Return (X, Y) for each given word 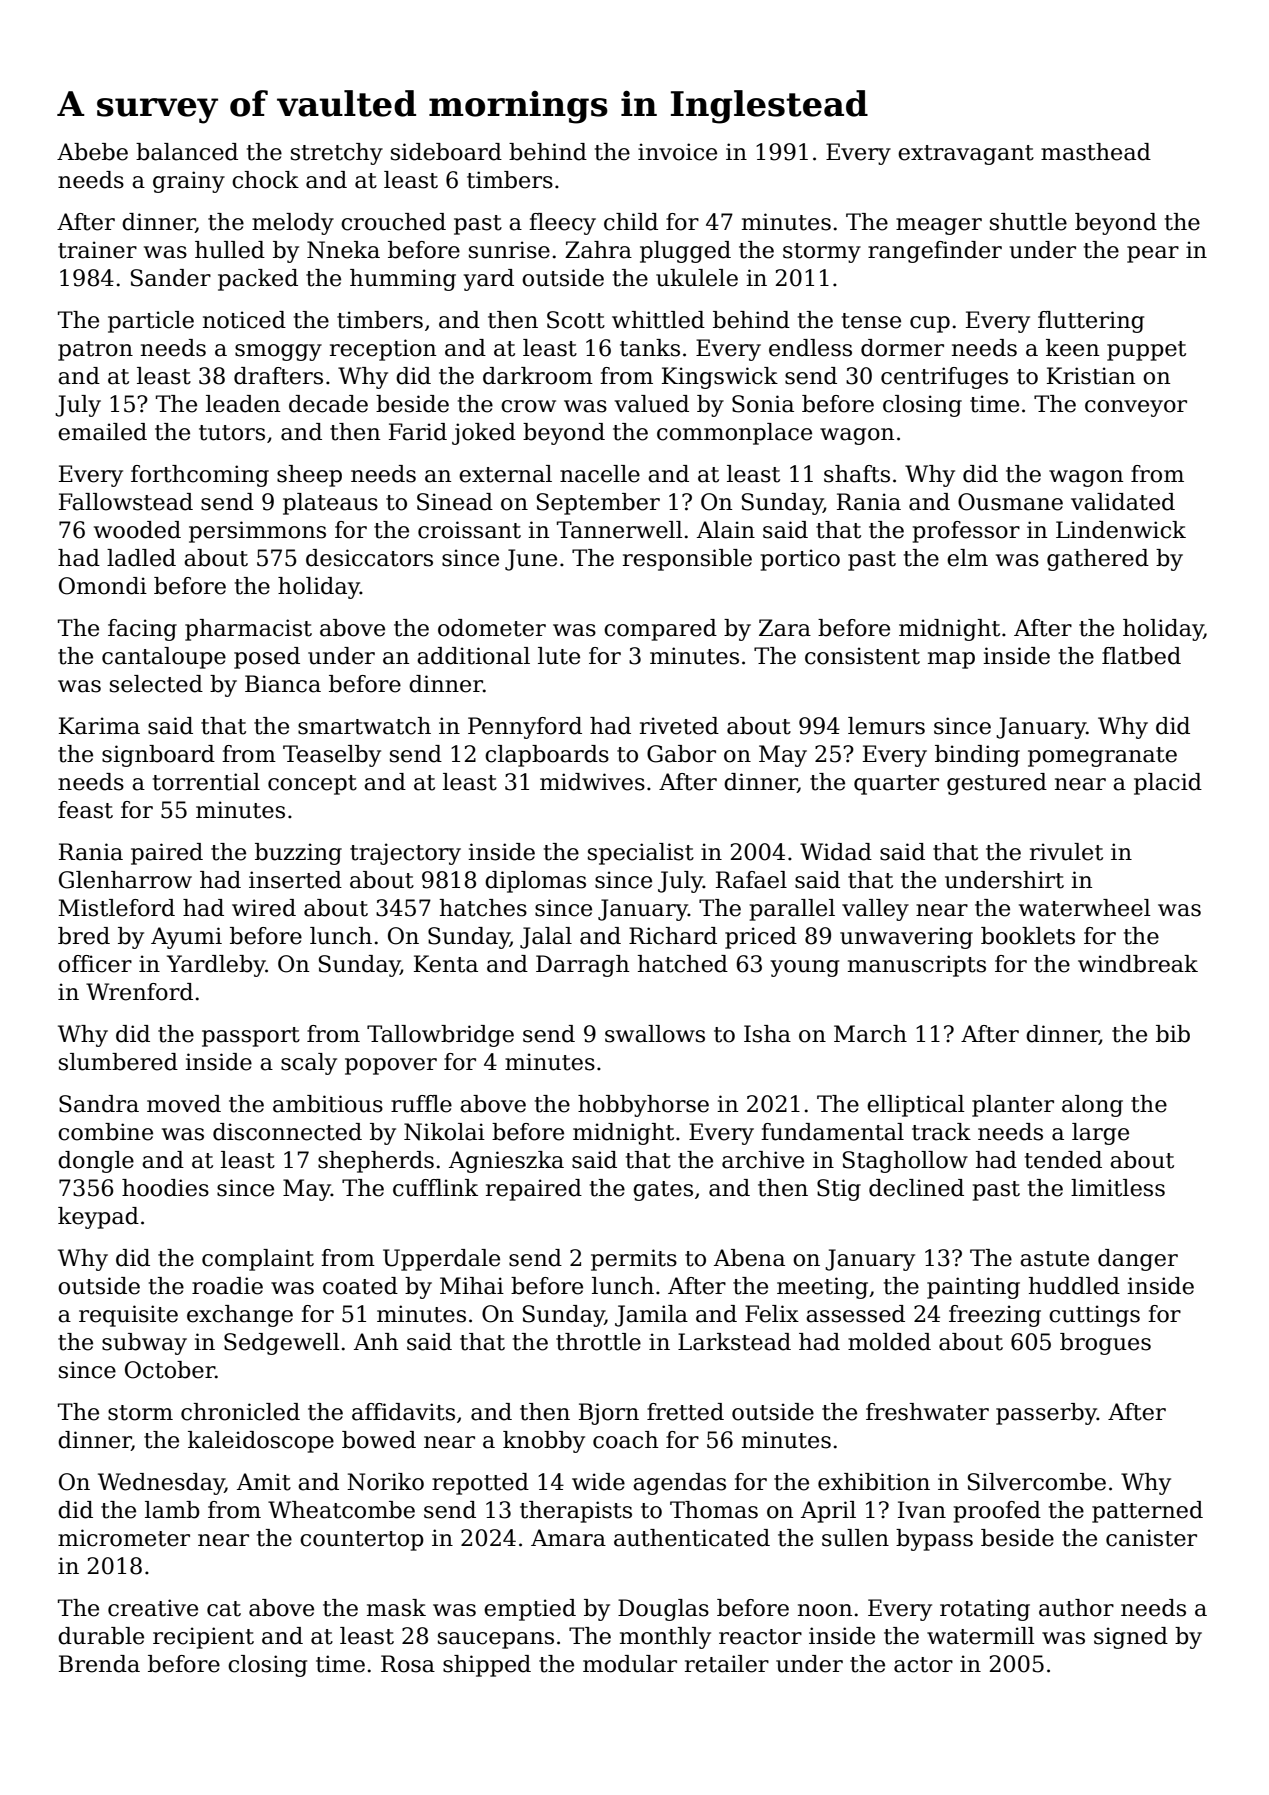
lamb (172, 1510)
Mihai (472, 1286)
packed (258, 280)
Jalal (546, 938)
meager (939, 226)
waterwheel (1085, 908)
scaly (309, 1064)
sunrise (509, 250)
